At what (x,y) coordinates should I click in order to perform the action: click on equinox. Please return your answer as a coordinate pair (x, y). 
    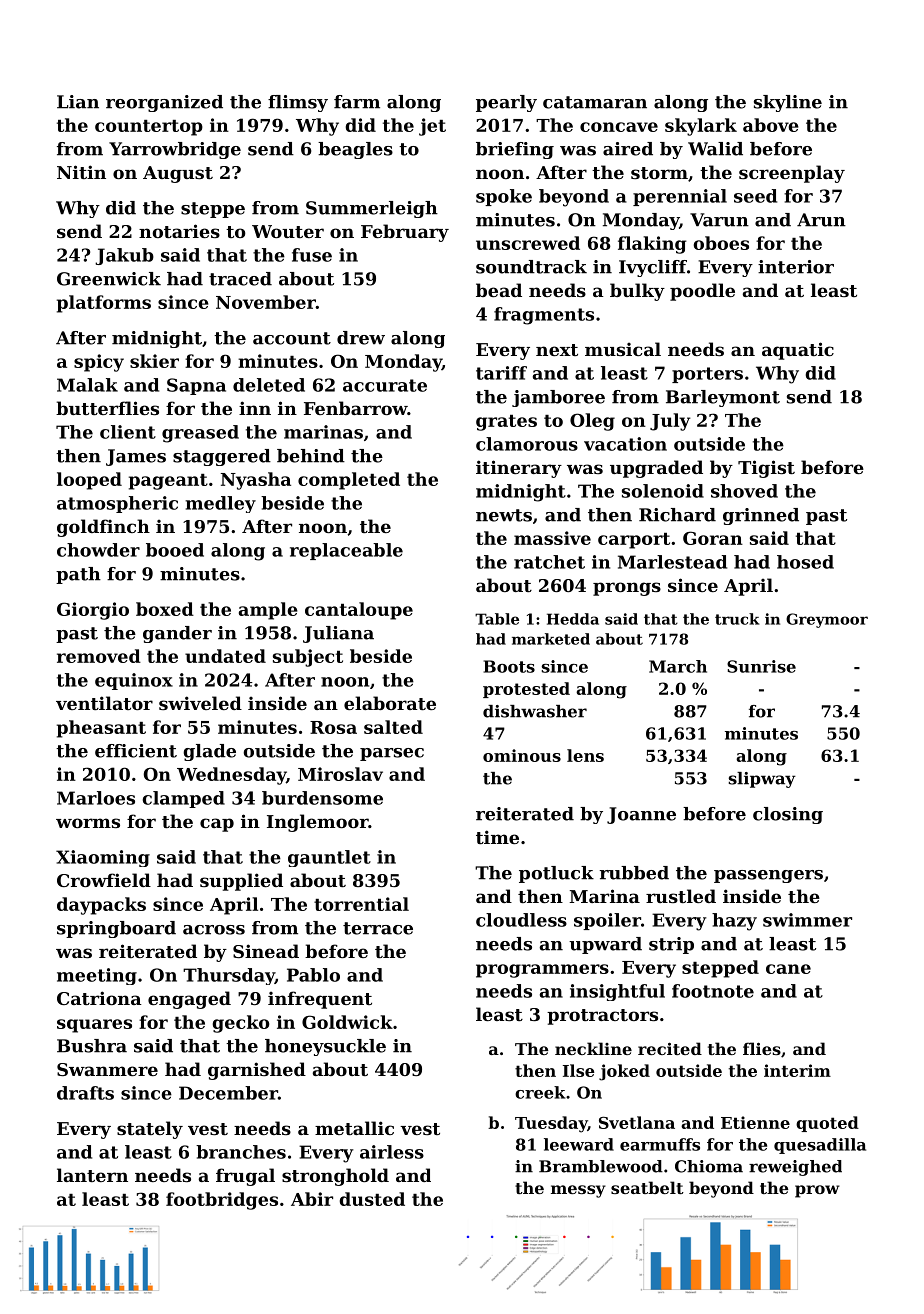
    Looking at the image, I should click on (134, 681).
